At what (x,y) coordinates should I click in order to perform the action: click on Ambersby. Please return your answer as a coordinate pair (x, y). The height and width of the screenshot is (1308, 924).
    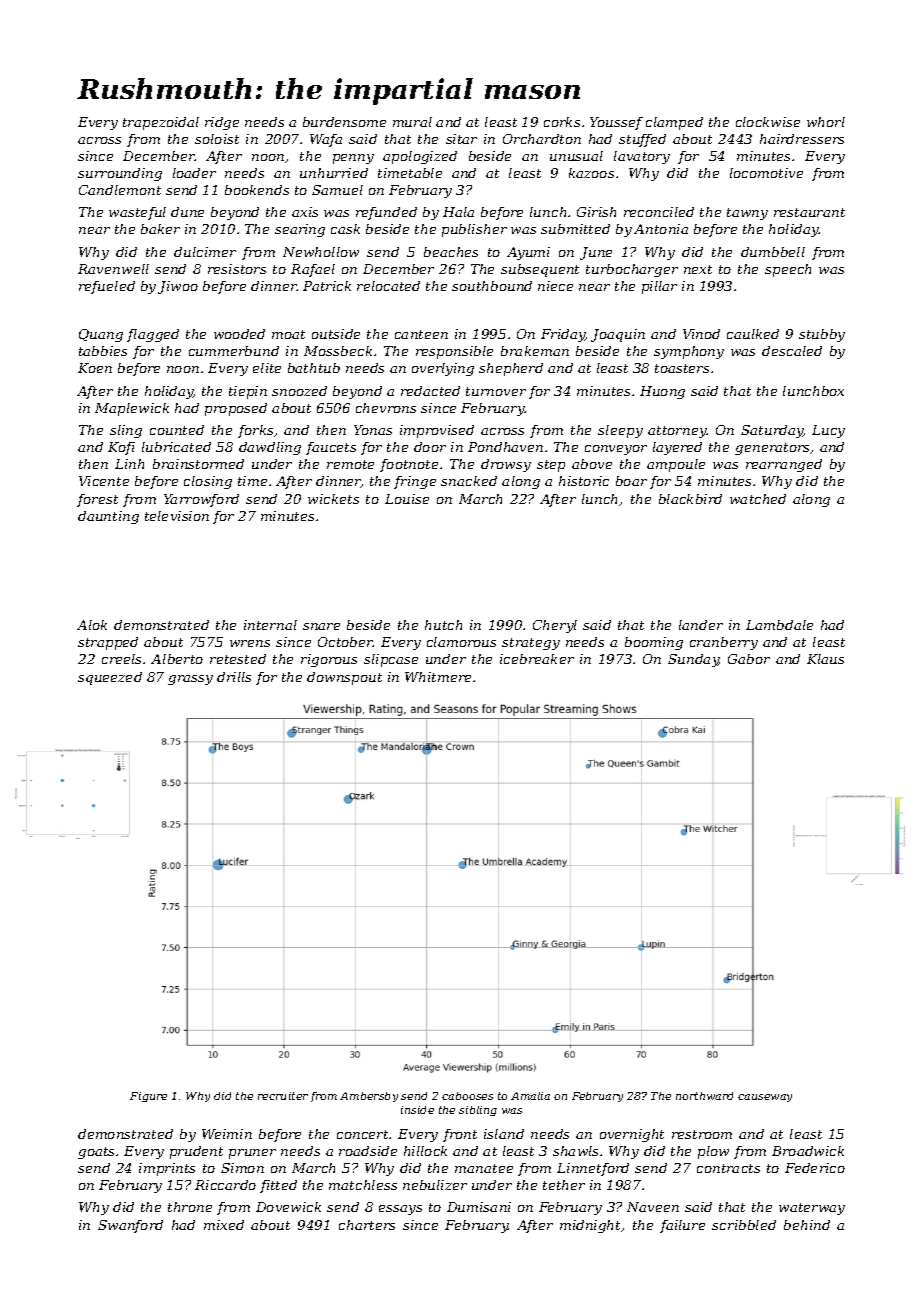
    Looking at the image, I should click on (369, 1097).
